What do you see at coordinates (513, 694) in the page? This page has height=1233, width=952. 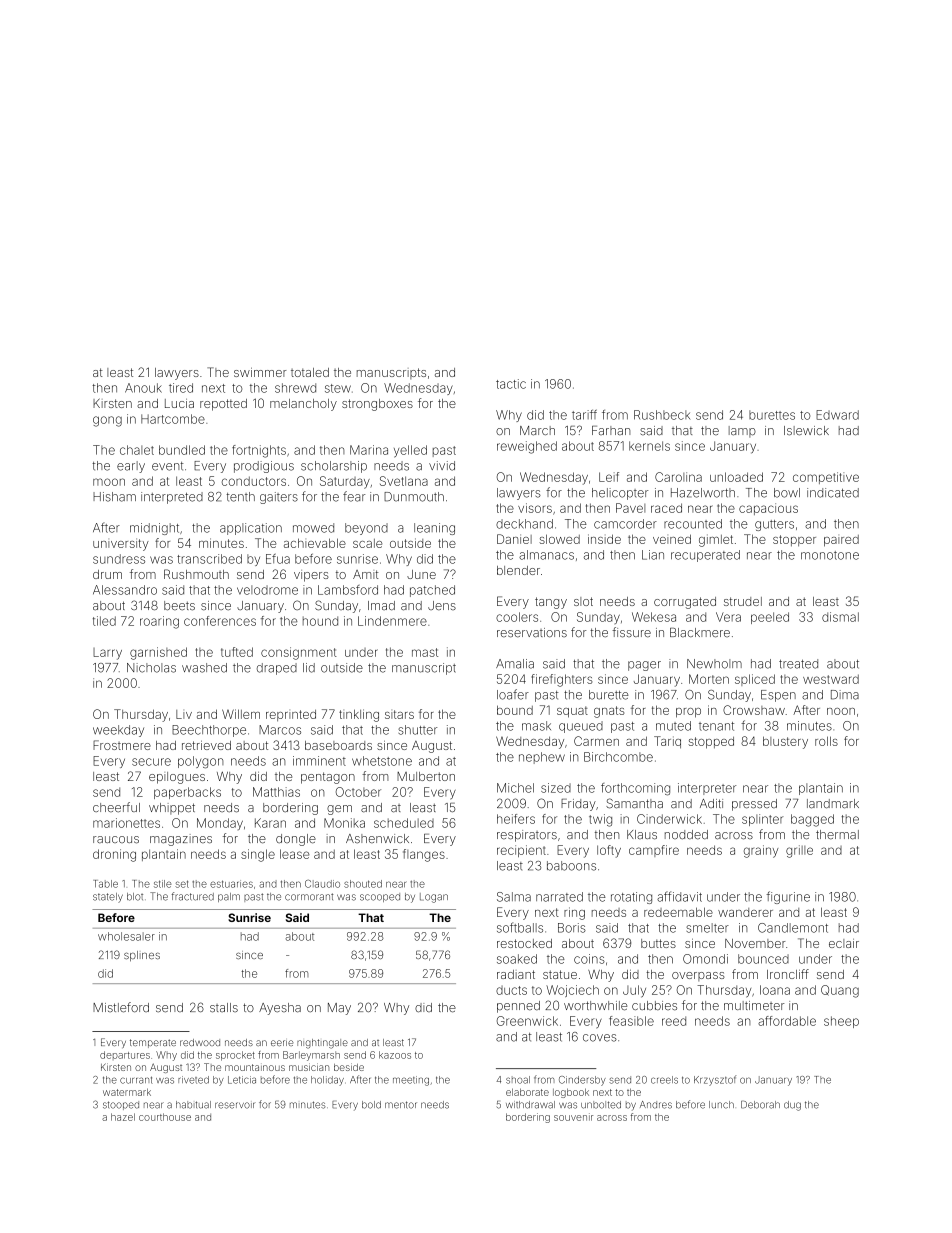 I see `loafer` at bounding box center [513, 694].
